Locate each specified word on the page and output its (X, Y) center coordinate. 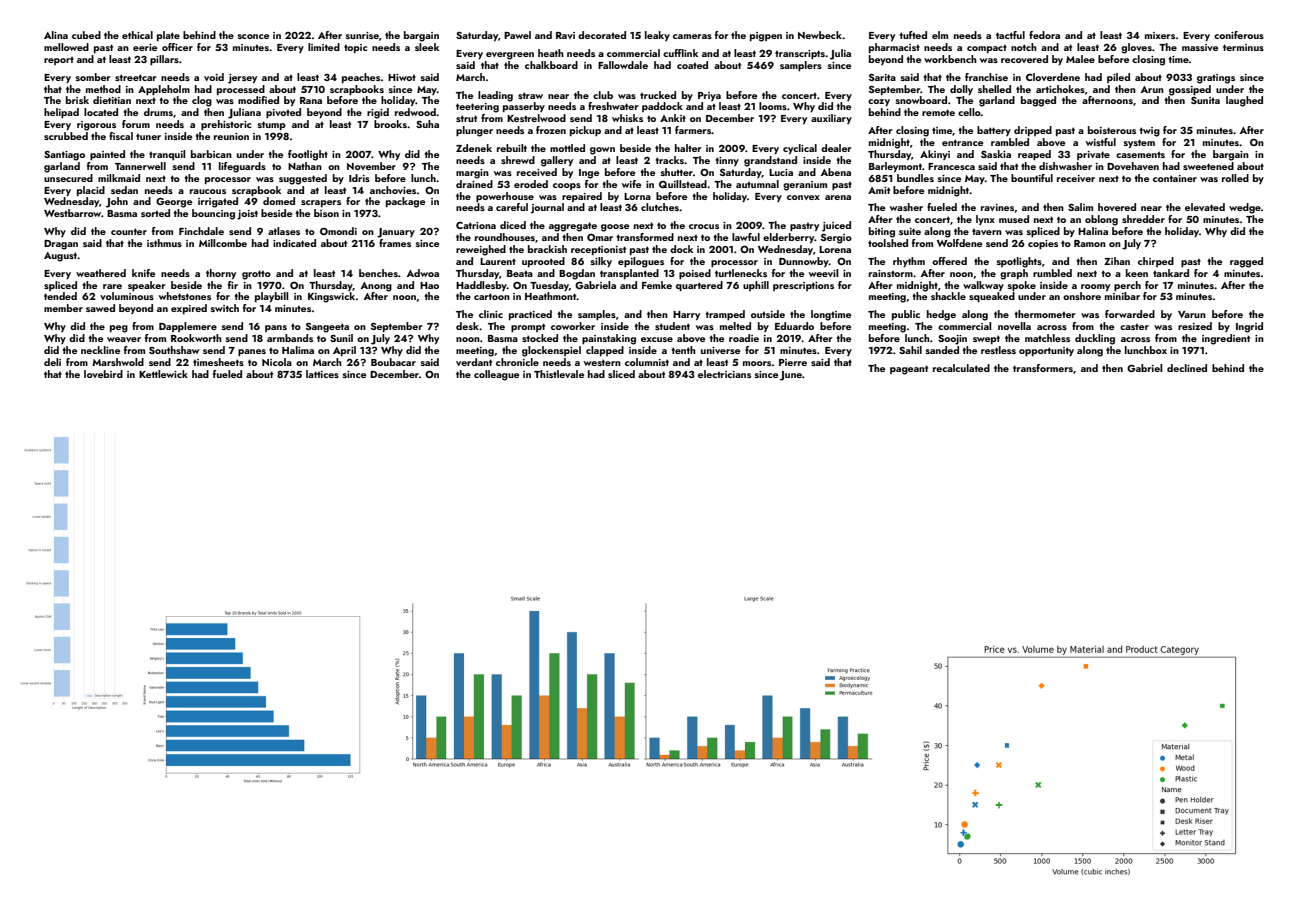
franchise (986, 77)
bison (326, 213)
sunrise (362, 35)
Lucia (781, 172)
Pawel (517, 35)
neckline (100, 350)
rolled (1235, 178)
